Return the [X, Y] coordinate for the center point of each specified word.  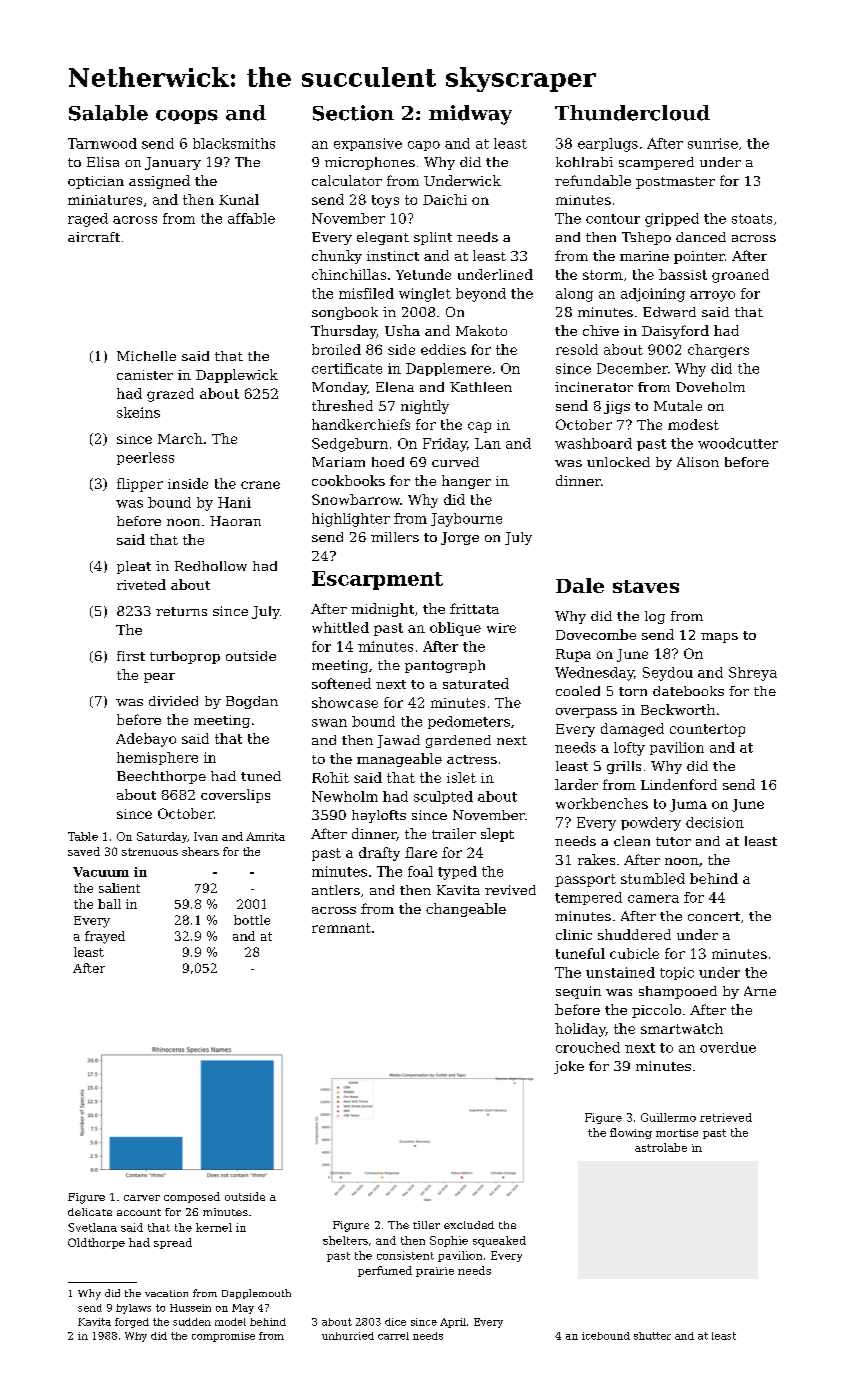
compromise [223, 1337]
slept [497, 835]
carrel [393, 1336]
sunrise [713, 143]
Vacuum [101, 872]
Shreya [753, 674]
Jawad [398, 741]
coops [187, 117]
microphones [370, 163]
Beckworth [678, 709]
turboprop [185, 657]
